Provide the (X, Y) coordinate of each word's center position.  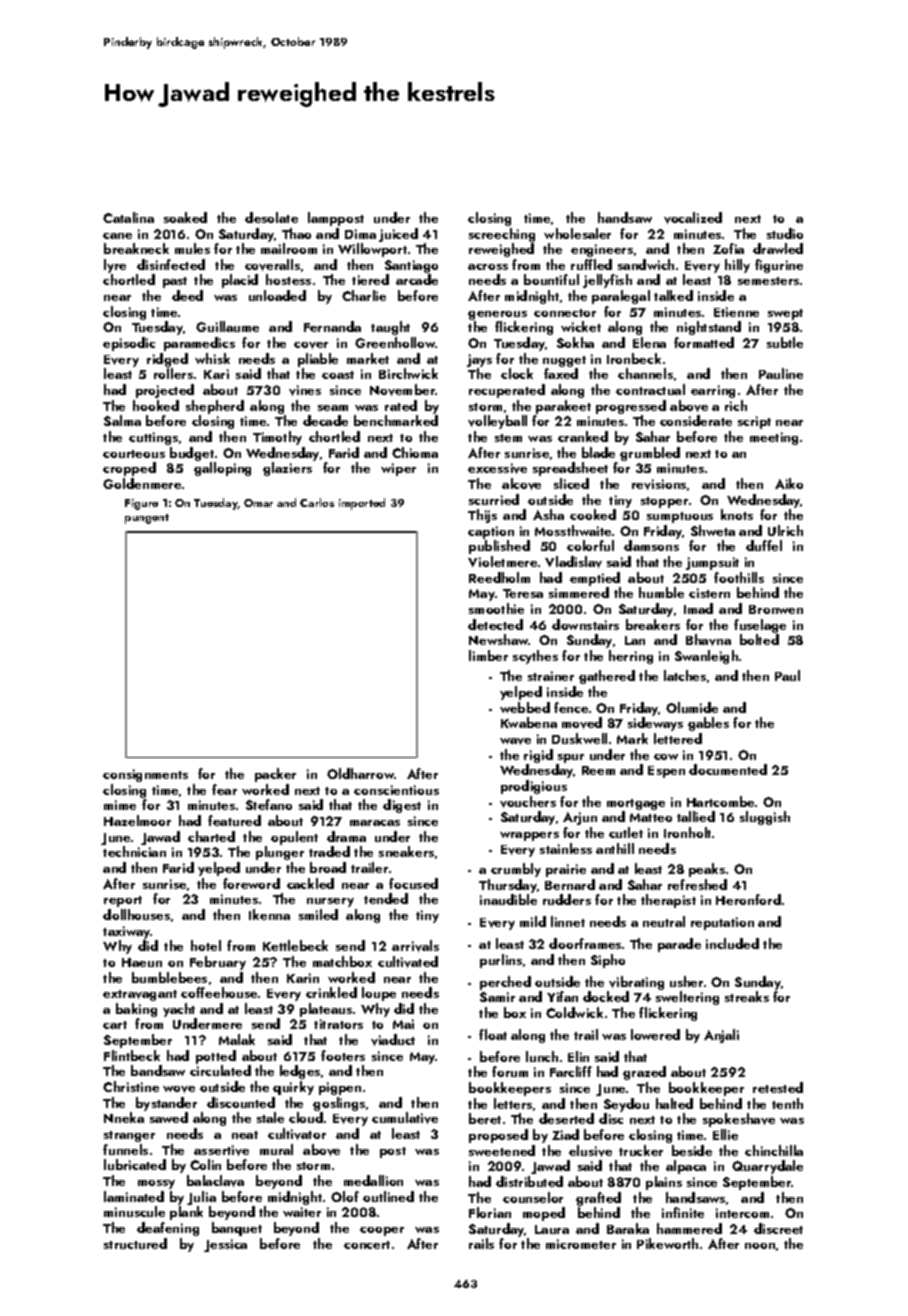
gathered (607, 677)
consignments (145, 775)
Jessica (225, 1245)
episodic (129, 344)
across (488, 267)
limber (488, 655)
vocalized (693, 218)
